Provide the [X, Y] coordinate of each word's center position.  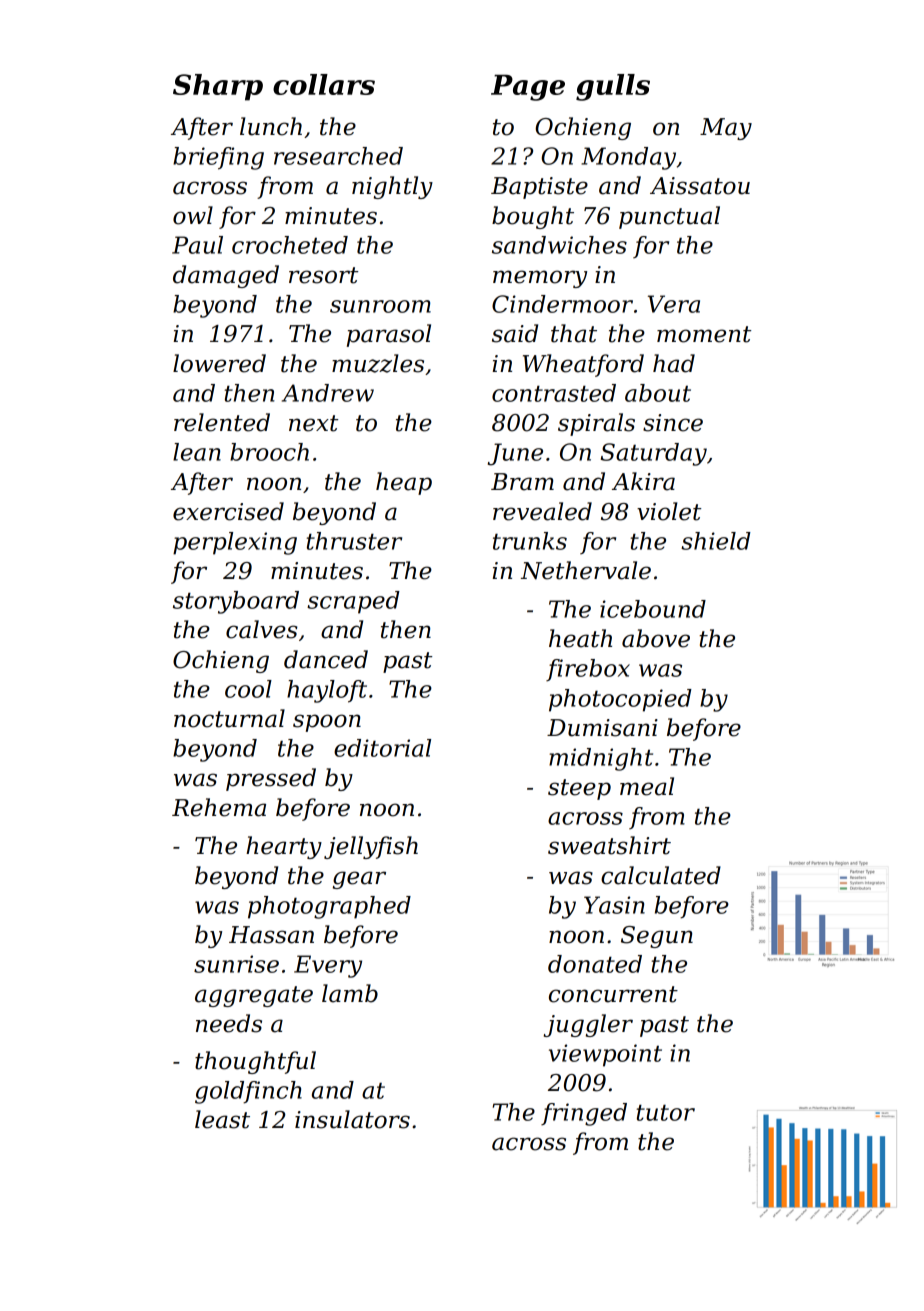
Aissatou [700, 186]
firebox [588, 670]
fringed [584, 1114]
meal [647, 786]
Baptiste [539, 188]
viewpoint [605, 1055]
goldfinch [248, 1092]
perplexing [235, 543]
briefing [218, 158]
